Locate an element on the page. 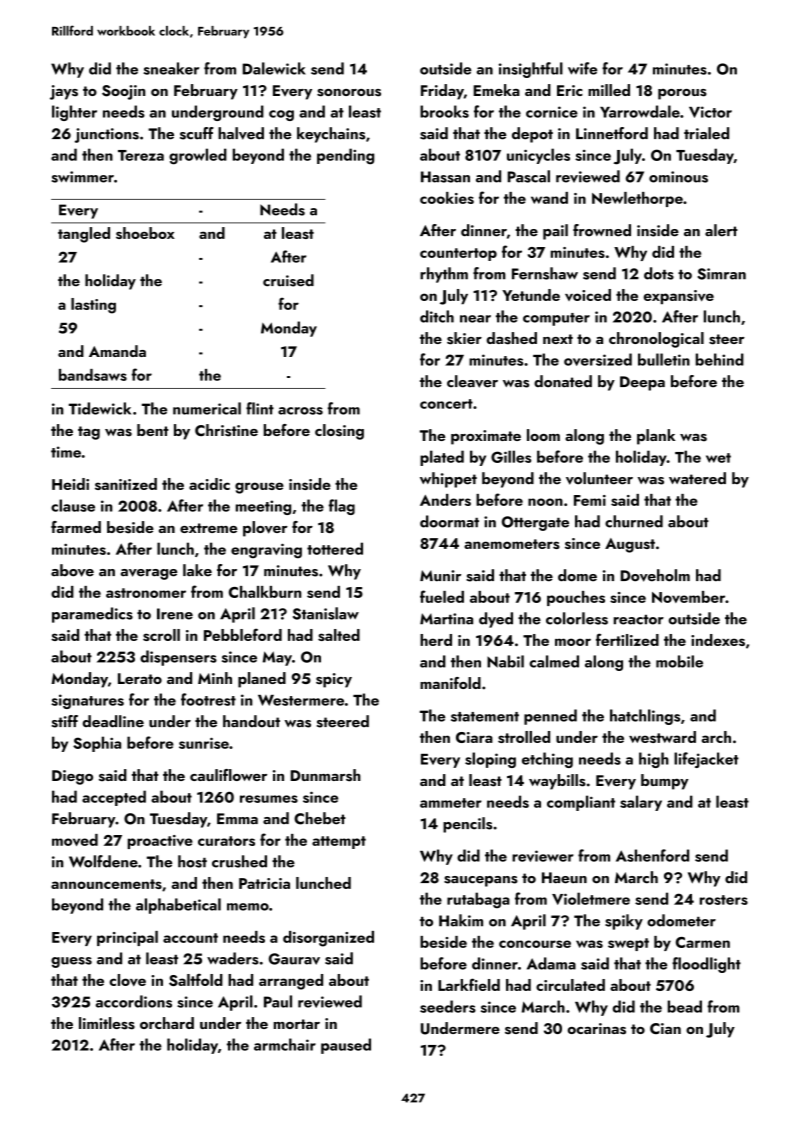 The height and width of the page is (1138, 802). sneaker is located at coordinates (171, 68).
